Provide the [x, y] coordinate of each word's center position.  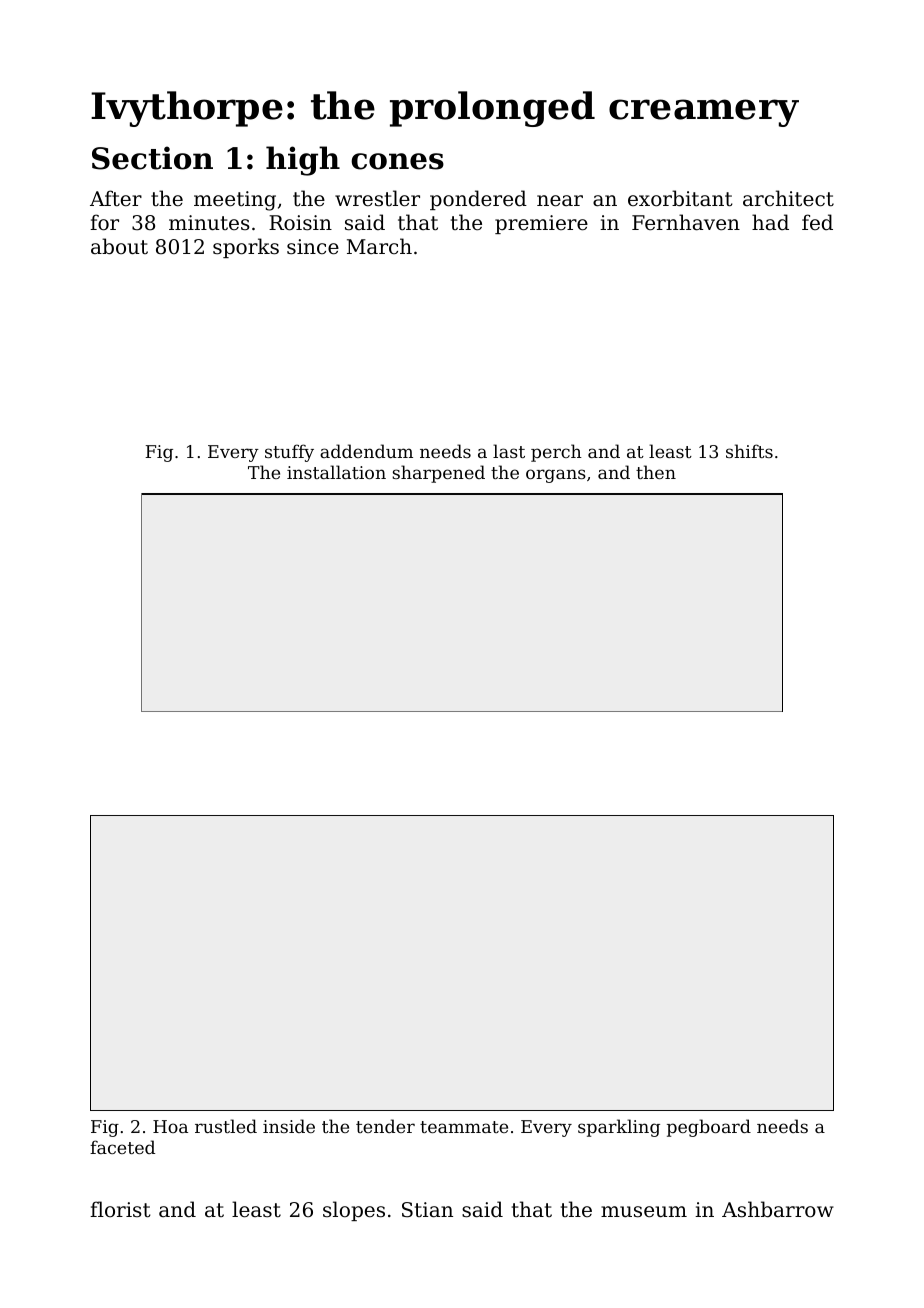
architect [788, 198]
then [656, 472]
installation [336, 472]
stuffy [289, 453]
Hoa [170, 1126]
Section [152, 158]
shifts [749, 451]
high [303, 161]
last [509, 451]
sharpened [438, 474]
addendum [366, 451]
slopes [354, 1211]
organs [556, 476]
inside [289, 1126]
